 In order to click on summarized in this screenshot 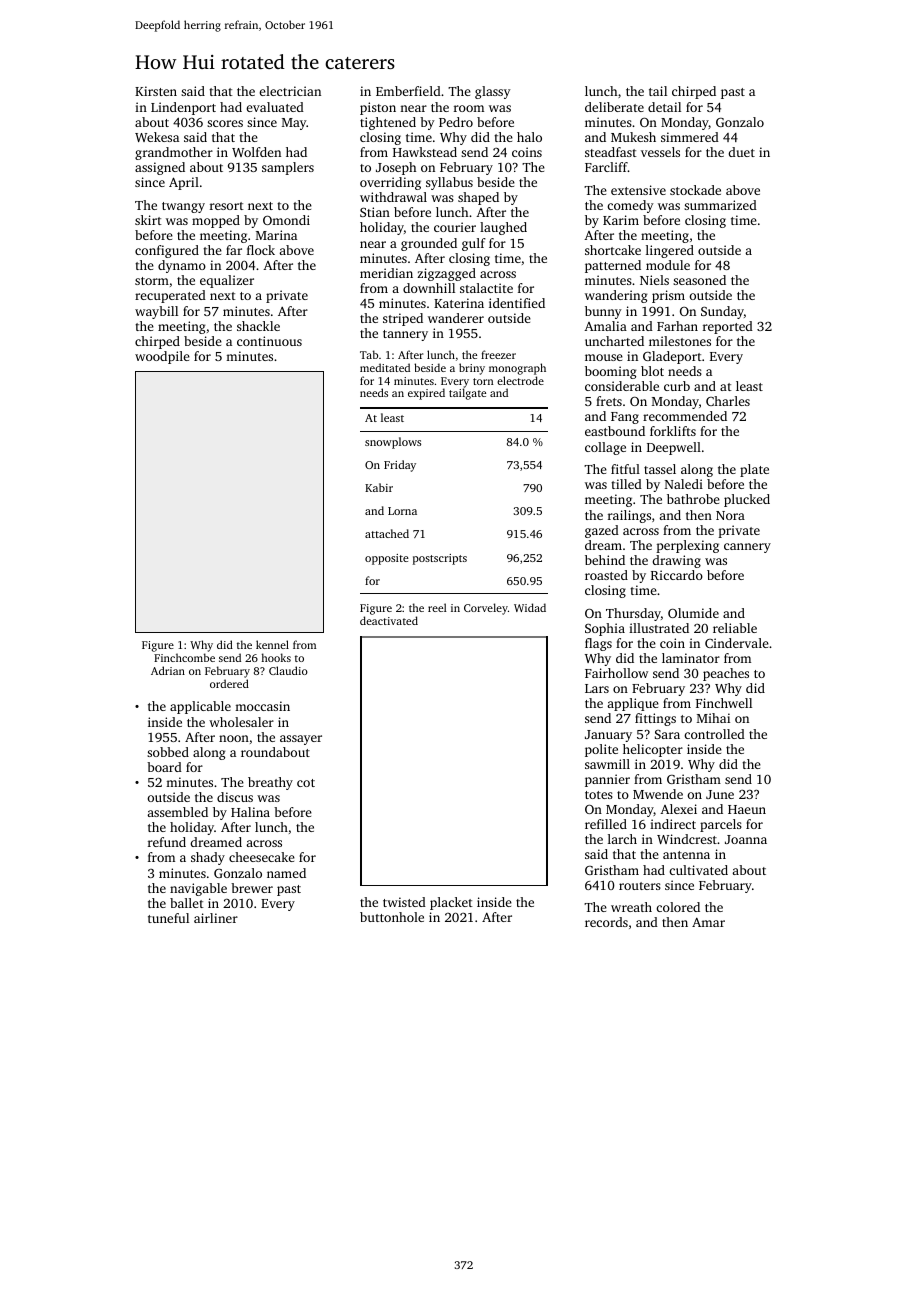, I will do `click(720, 205)`.
